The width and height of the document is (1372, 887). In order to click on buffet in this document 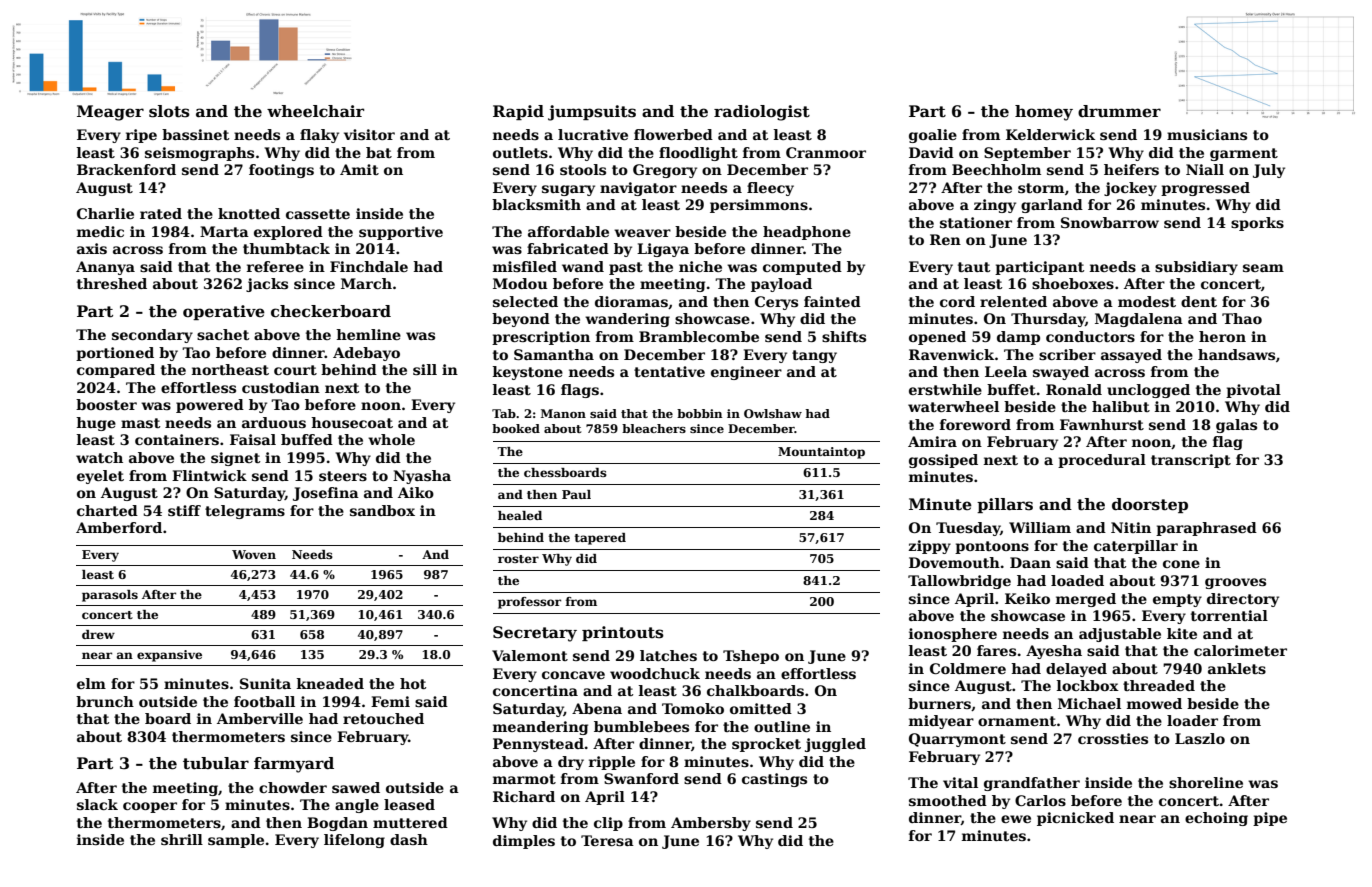, I will do `click(1011, 389)`.
